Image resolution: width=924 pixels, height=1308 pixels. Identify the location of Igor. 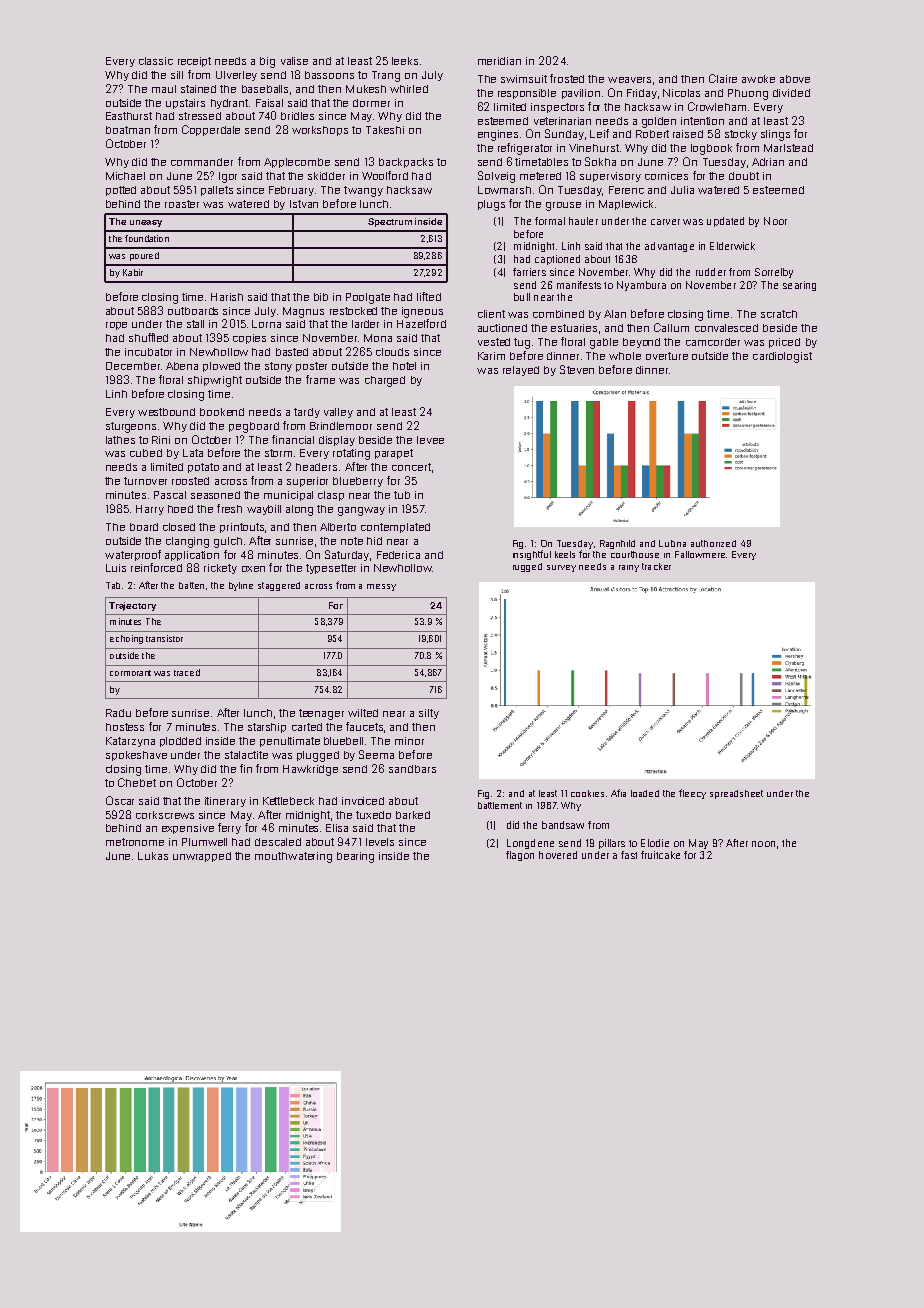
(228, 177).
